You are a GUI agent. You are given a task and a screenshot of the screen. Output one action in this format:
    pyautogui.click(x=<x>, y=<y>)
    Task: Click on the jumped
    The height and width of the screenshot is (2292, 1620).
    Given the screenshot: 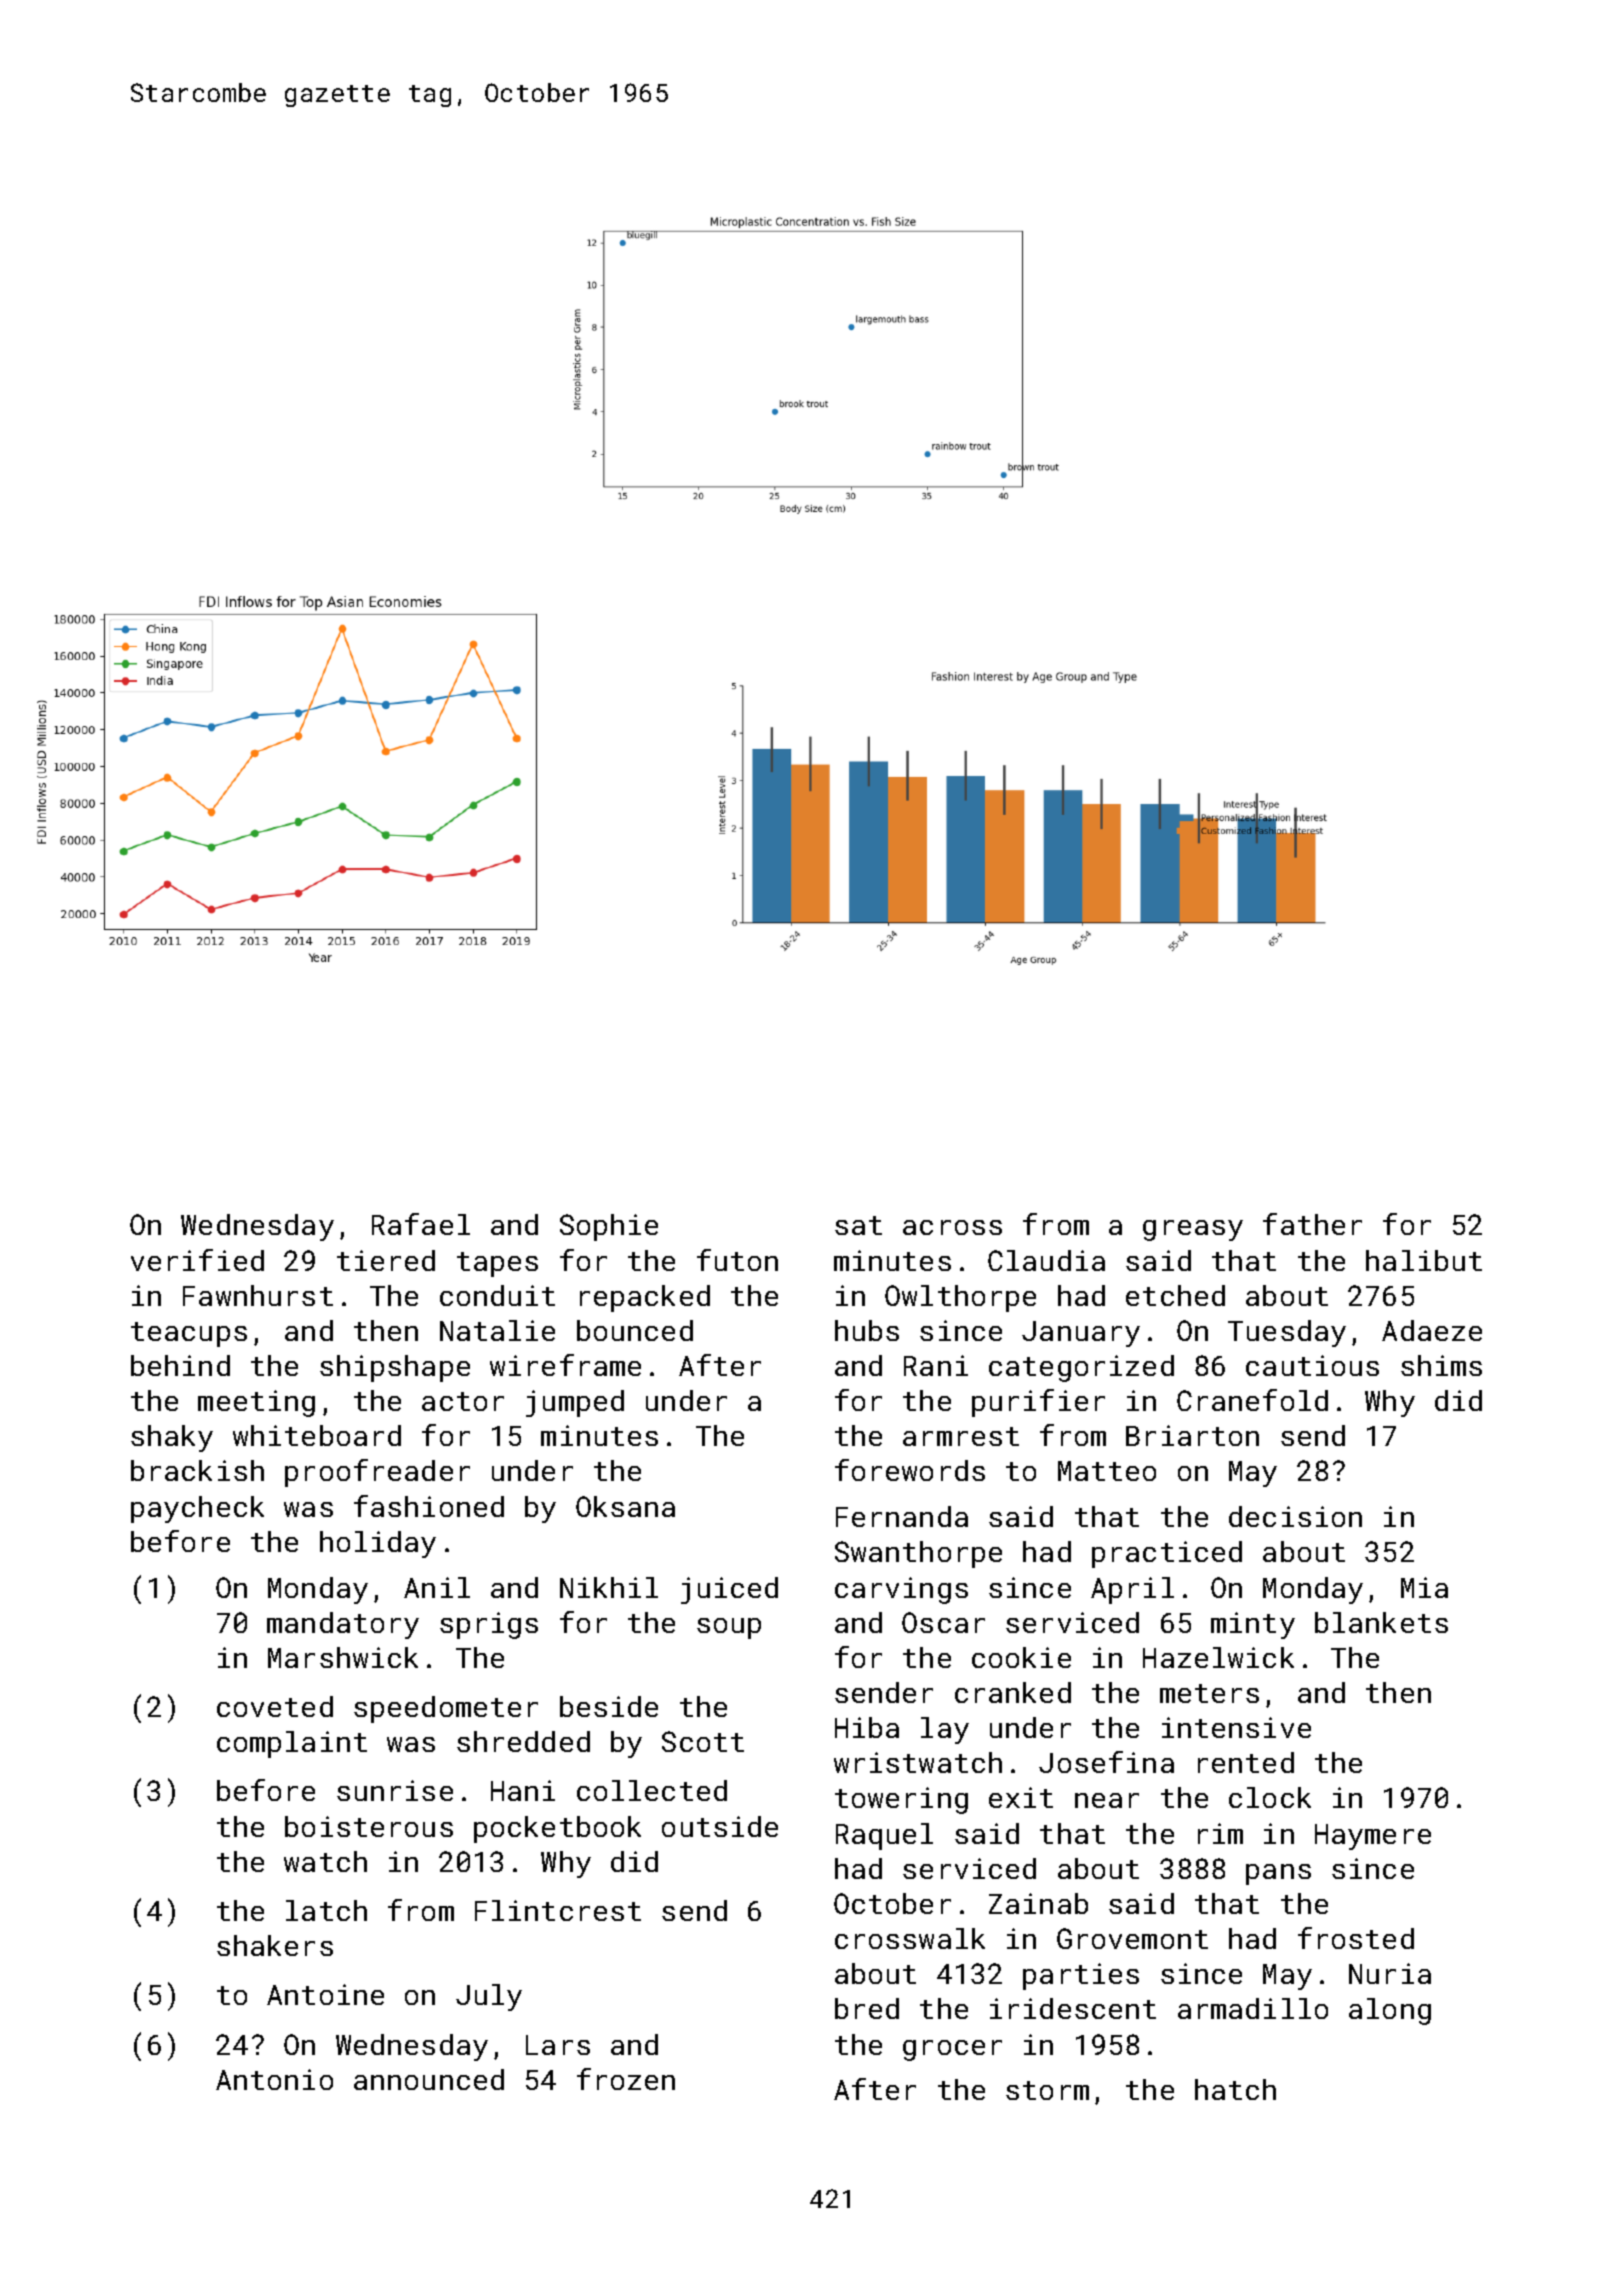 What is the action you would take?
    pyautogui.click(x=575, y=1403)
